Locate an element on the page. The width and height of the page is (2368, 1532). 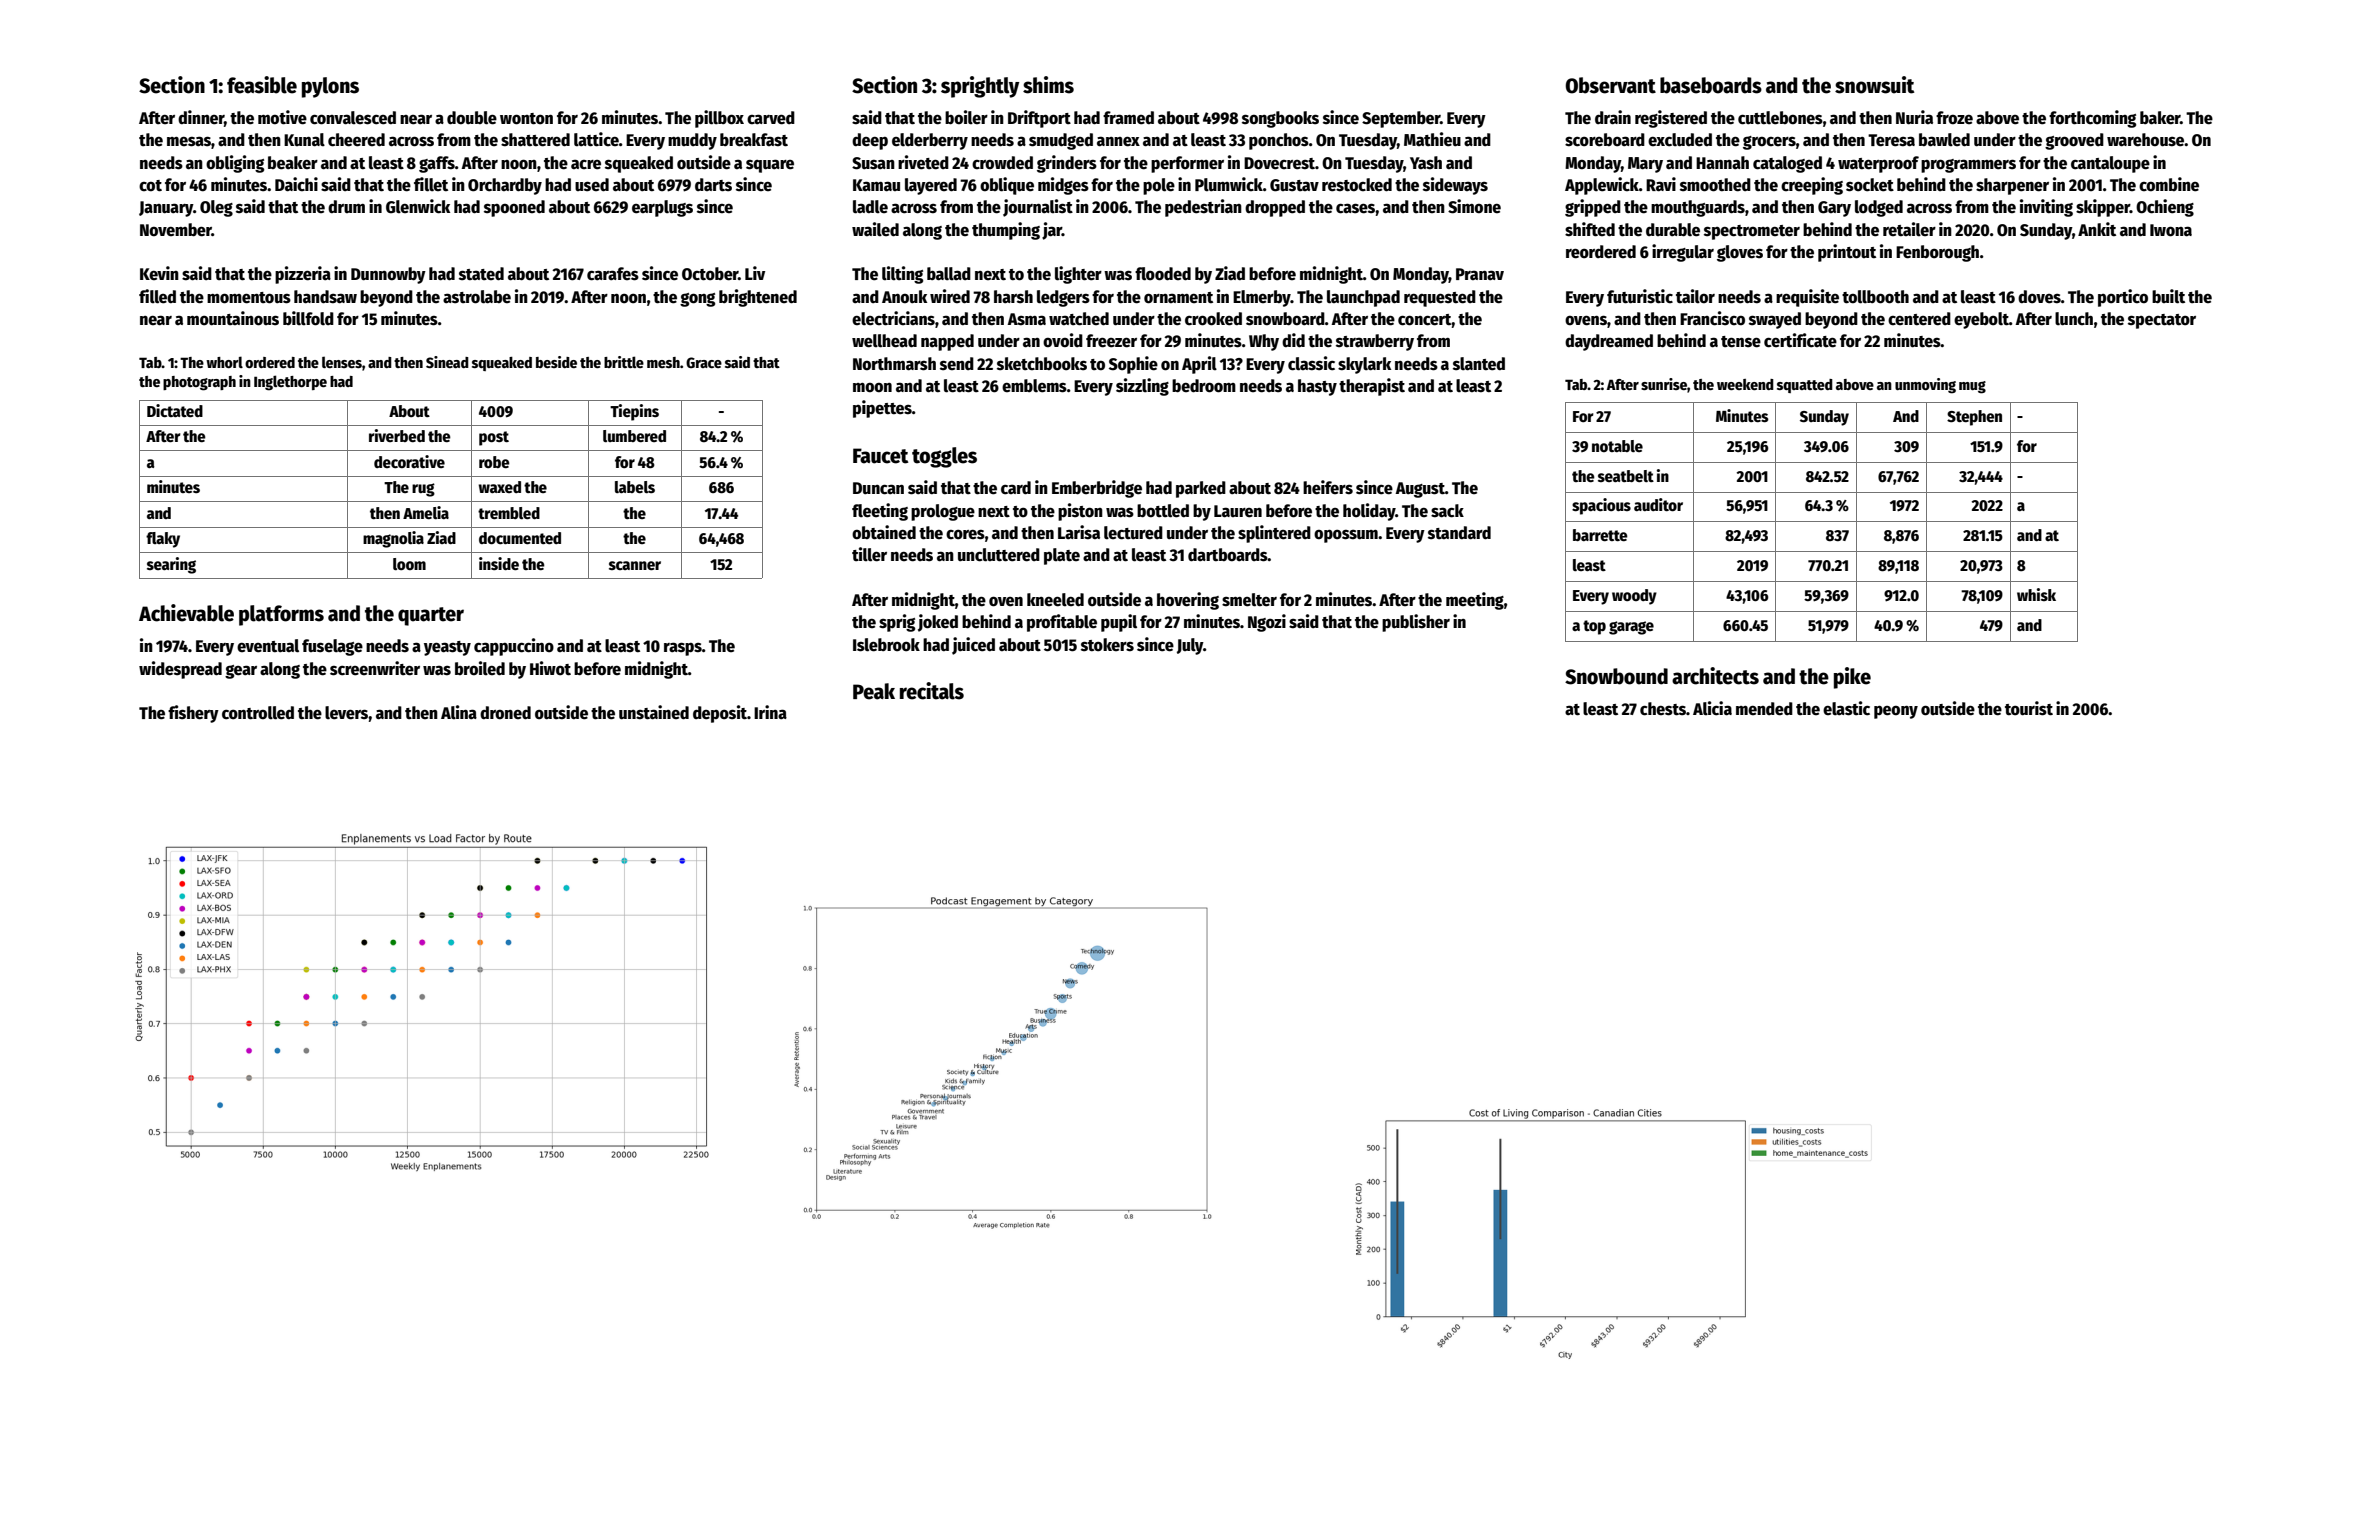
kneeled is located at coordinates (1055, 600).
